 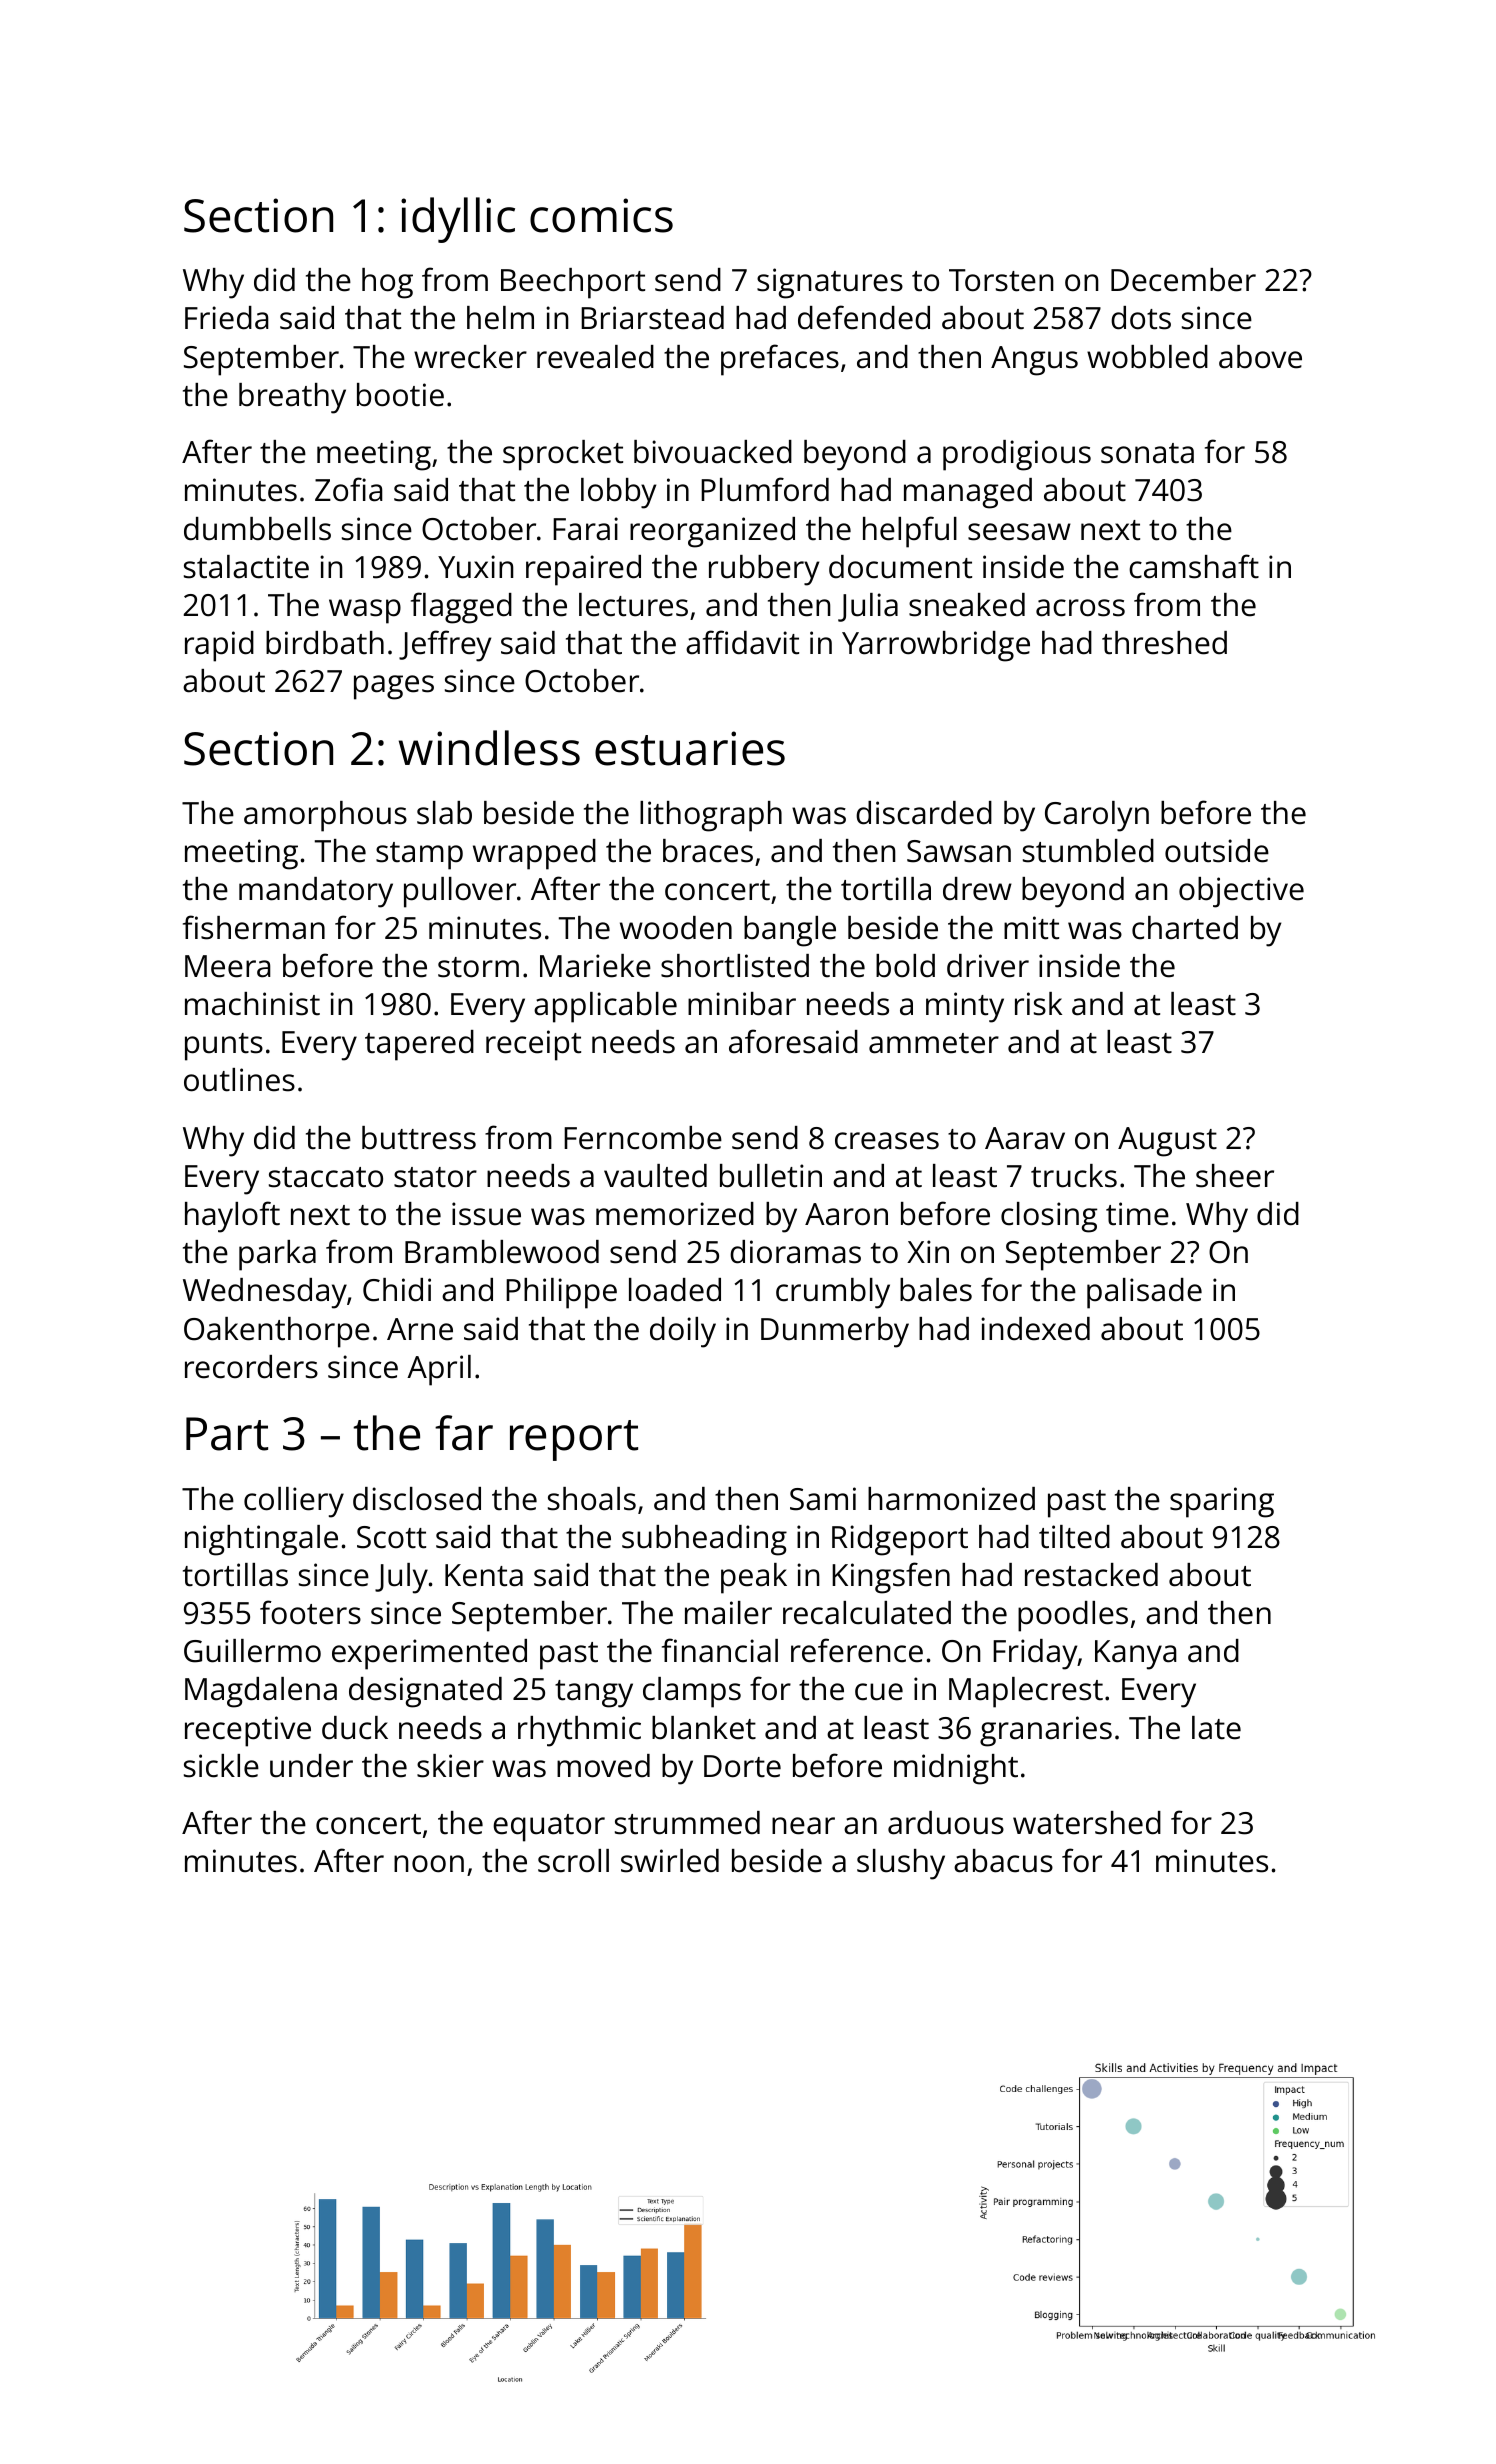 I want to click on sickle, so click(x=221, y=1766).
